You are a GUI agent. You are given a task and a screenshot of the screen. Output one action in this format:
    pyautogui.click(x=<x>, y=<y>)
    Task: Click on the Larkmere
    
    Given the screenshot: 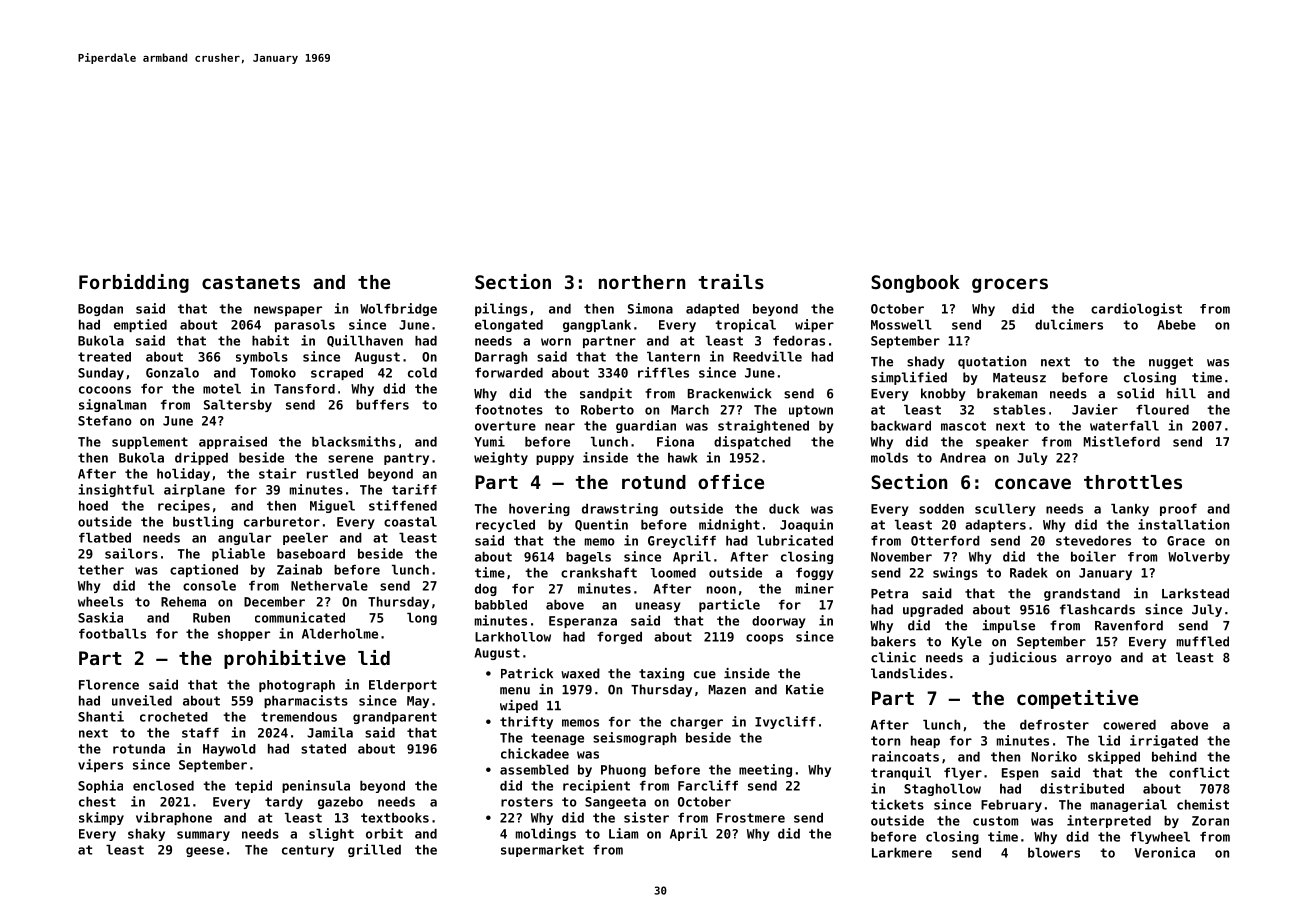 What is the action you would take?
    pyautogui.click(x=902, y=853)
